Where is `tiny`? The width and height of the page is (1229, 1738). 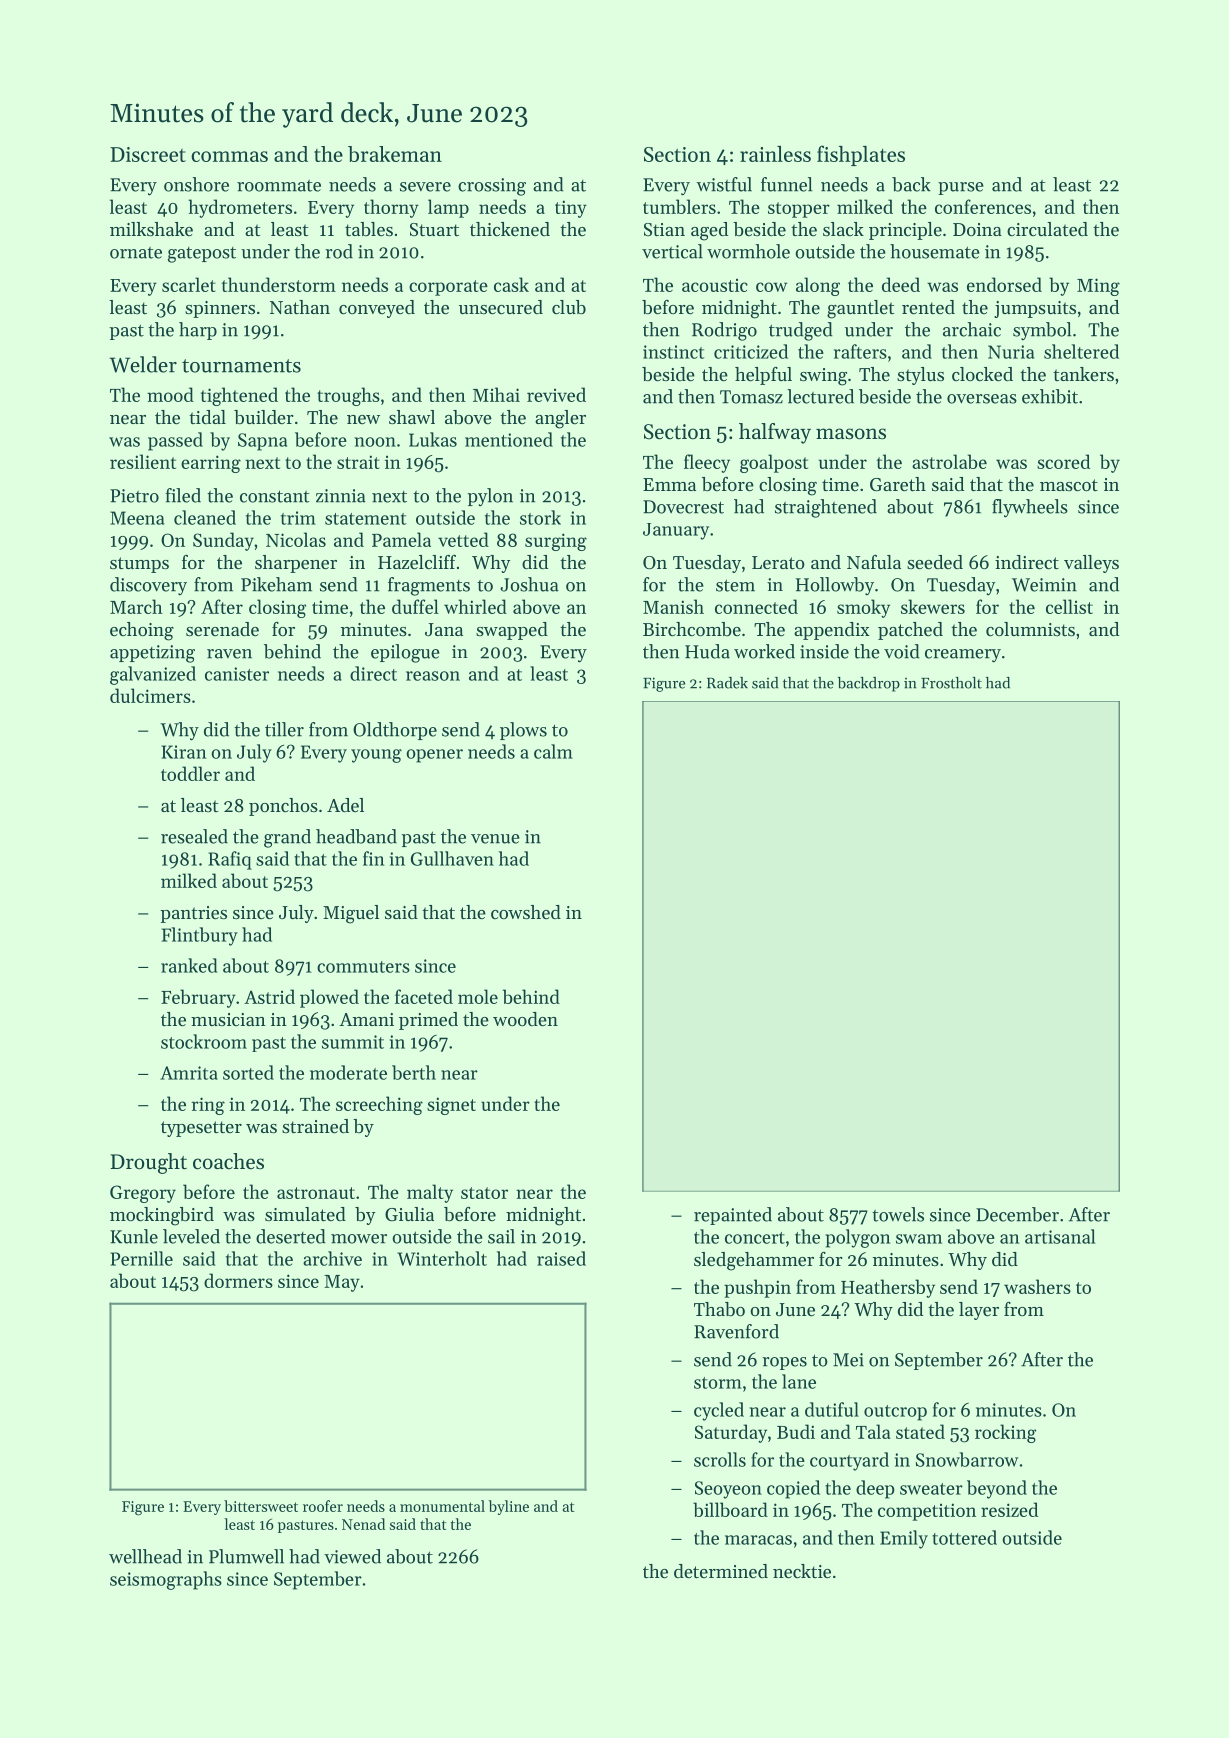 tiny is located at coordinates (571, 209).
